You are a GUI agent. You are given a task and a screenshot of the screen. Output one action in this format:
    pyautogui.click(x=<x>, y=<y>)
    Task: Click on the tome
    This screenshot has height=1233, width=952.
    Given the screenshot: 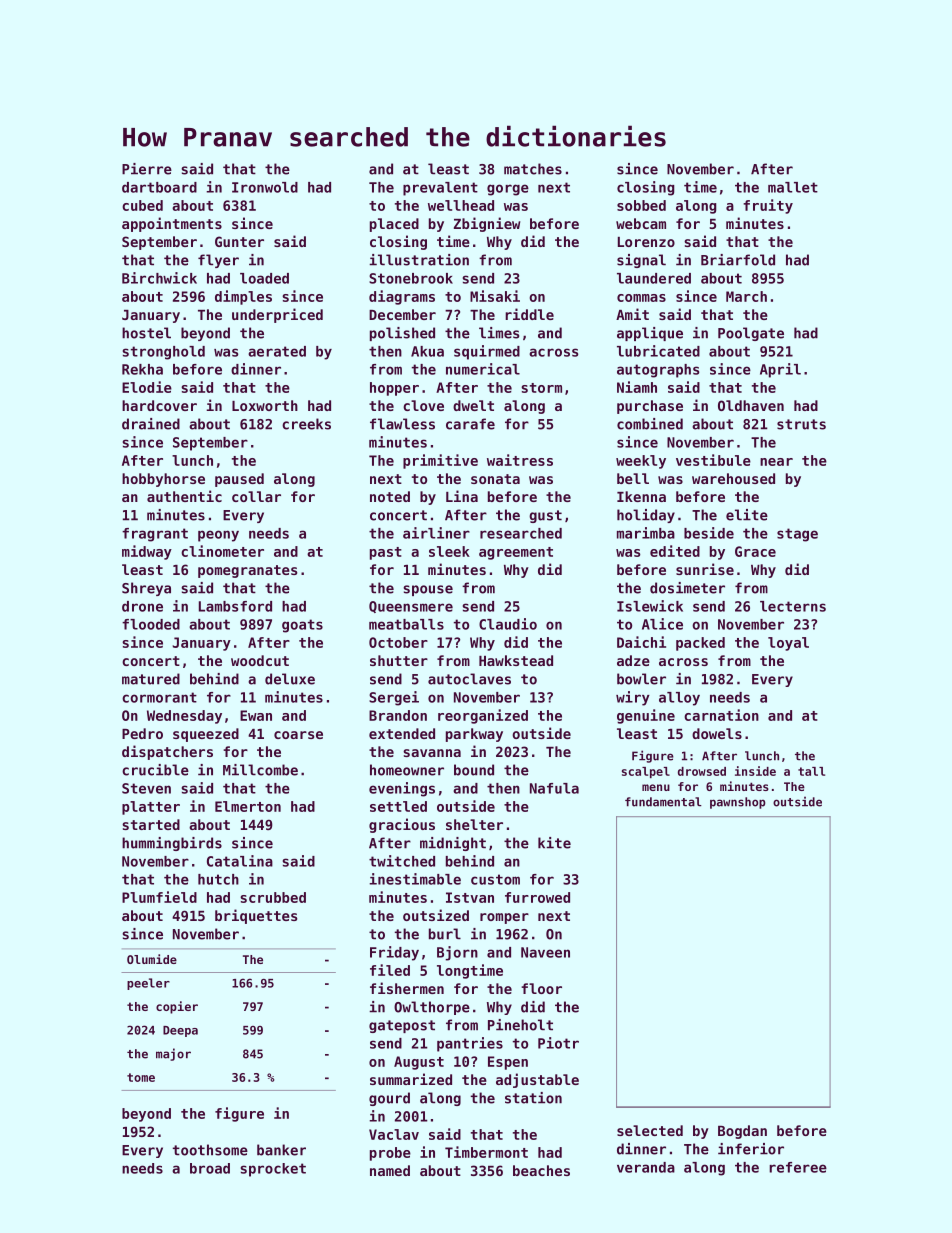 What is the action you would take?
    pyautogui.click(x=141, y=1077)
